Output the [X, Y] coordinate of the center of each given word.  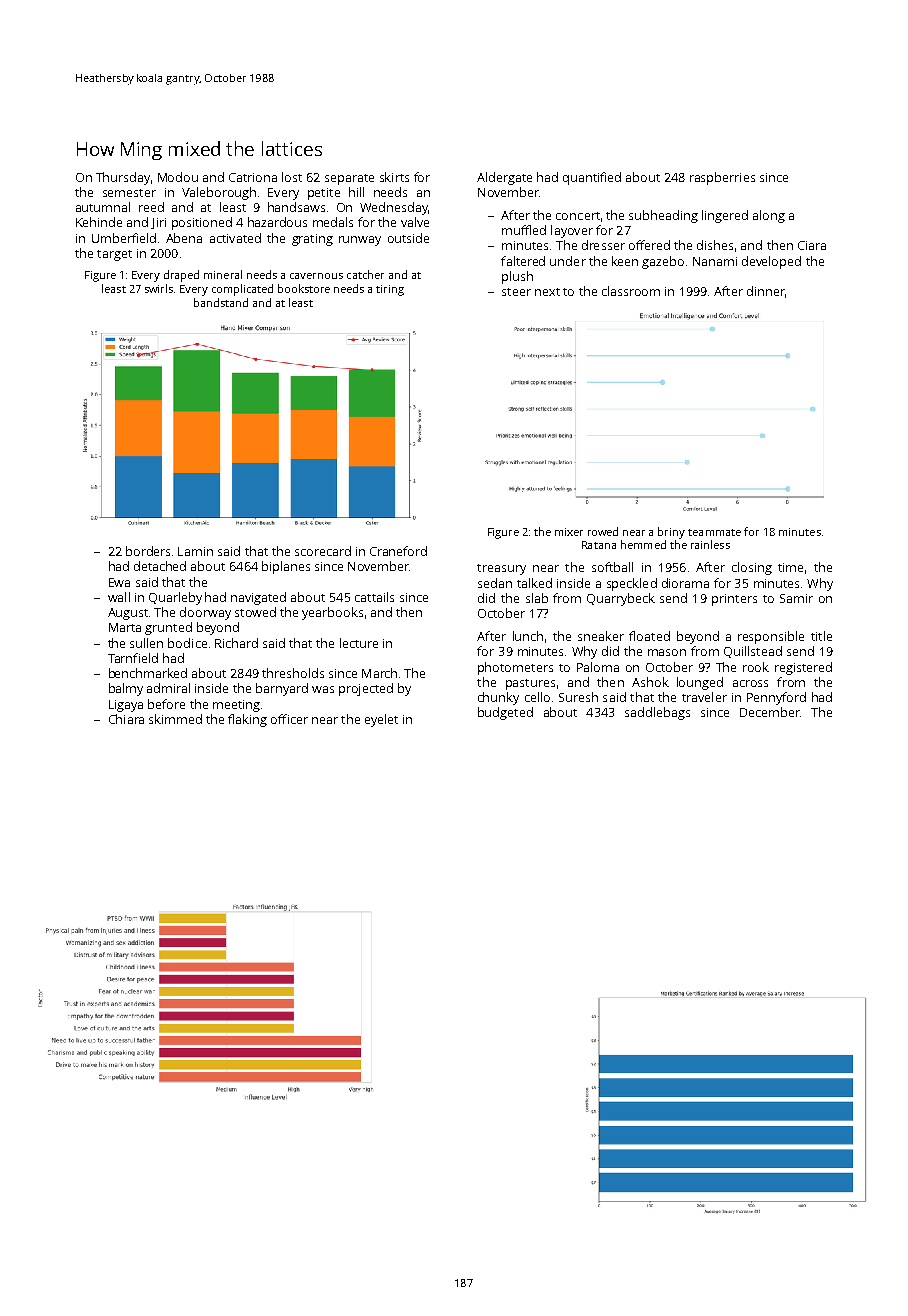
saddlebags [657, 713]
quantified [592, 178]
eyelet [381, 720]
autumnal [103, 207]
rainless [710, 544]
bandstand [221, 302]
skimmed [175, 719]
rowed [603, 531]
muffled [524, 230]
